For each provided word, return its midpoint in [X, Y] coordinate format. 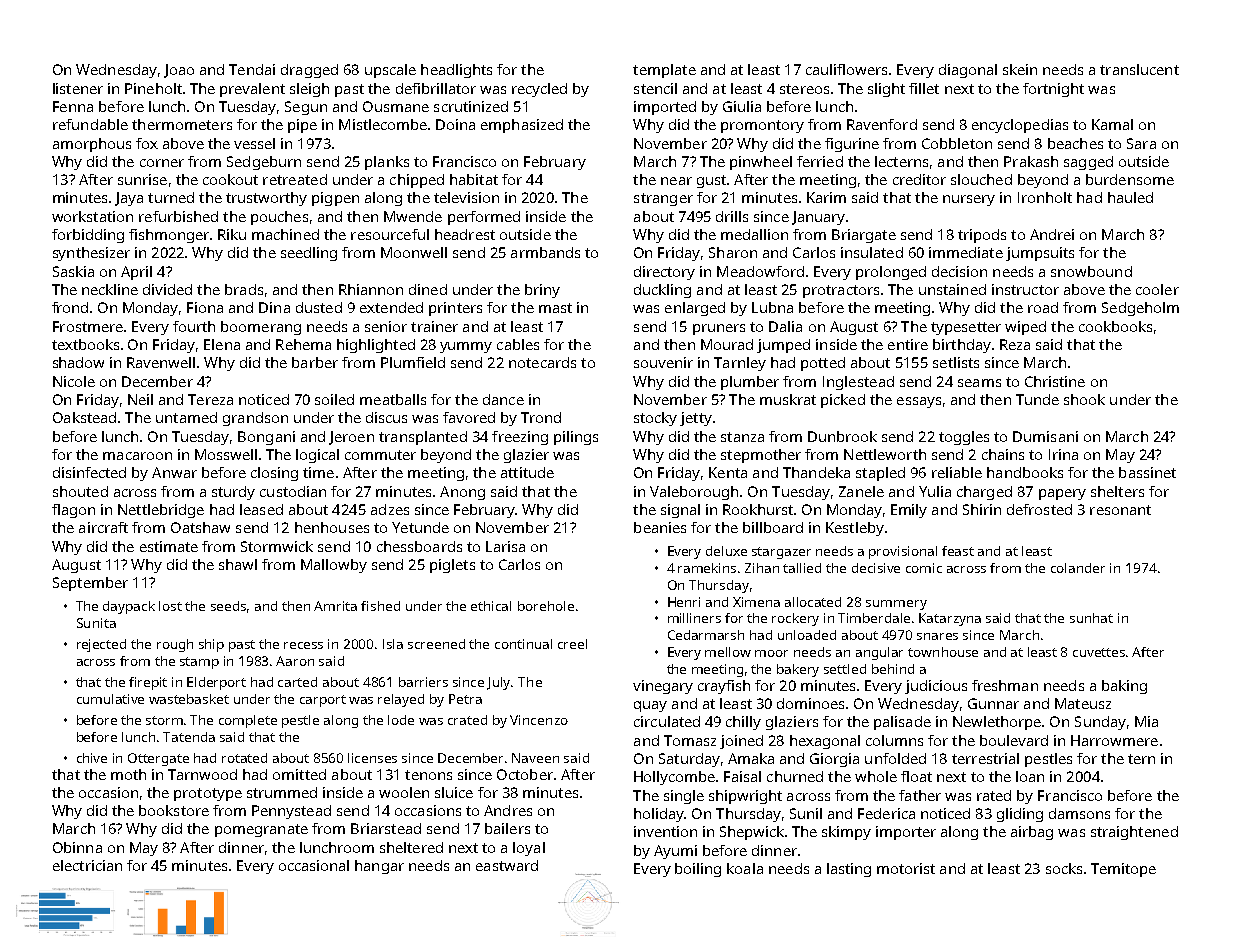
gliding [1020, 815]
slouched [981, 179]
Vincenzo [539, 720]
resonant [1120, 510]
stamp [199, 663]
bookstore [174, 810]
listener [78, 88]
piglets [452, 566]
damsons [1079, 813]
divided [167, 289]
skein [1020, 69]
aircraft [103, 527]
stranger [663, 199]
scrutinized [471, 106]
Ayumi [675, 852]
